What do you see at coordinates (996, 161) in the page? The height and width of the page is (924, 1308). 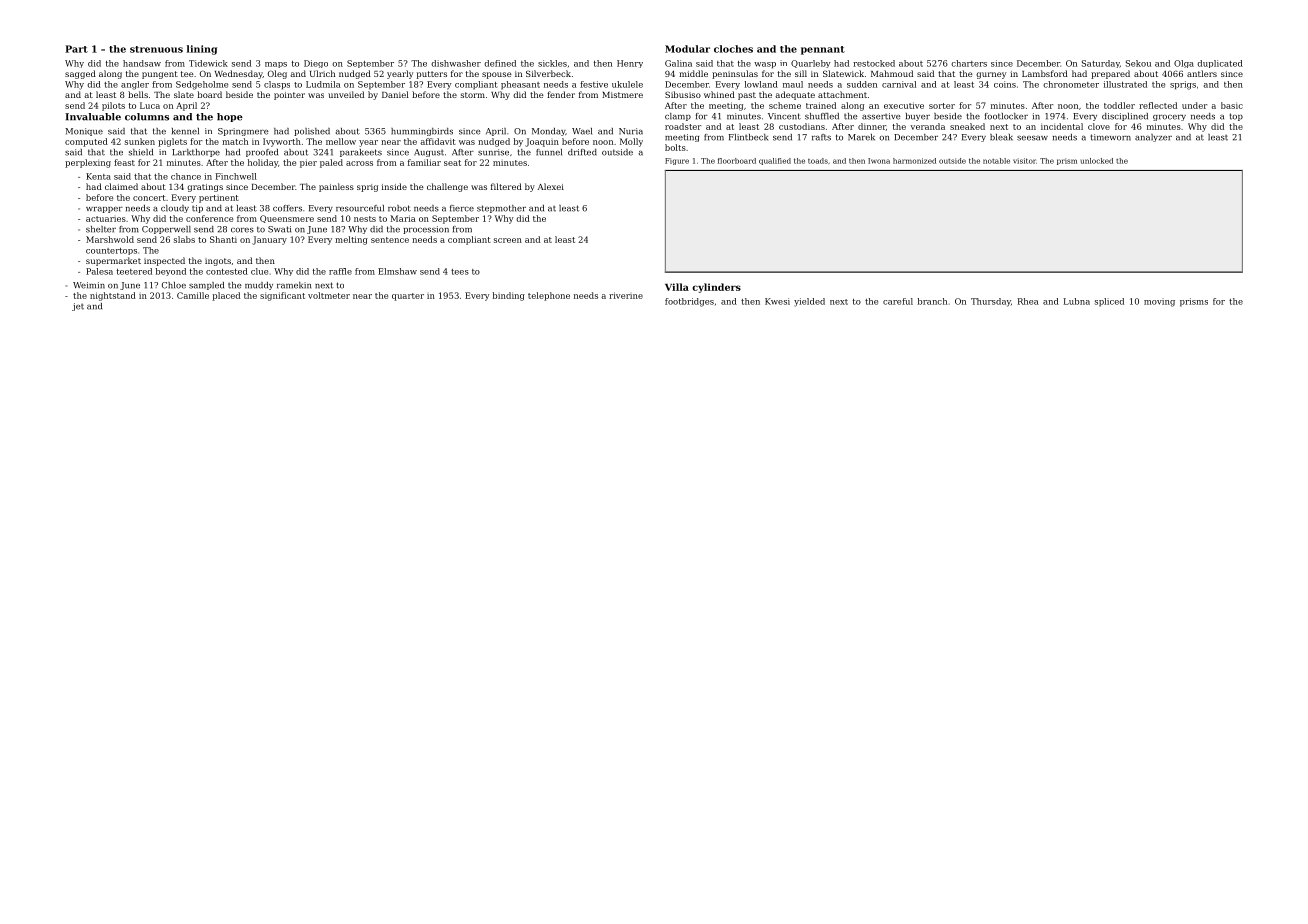 I see `notable` at bounding box center [996, 161].
